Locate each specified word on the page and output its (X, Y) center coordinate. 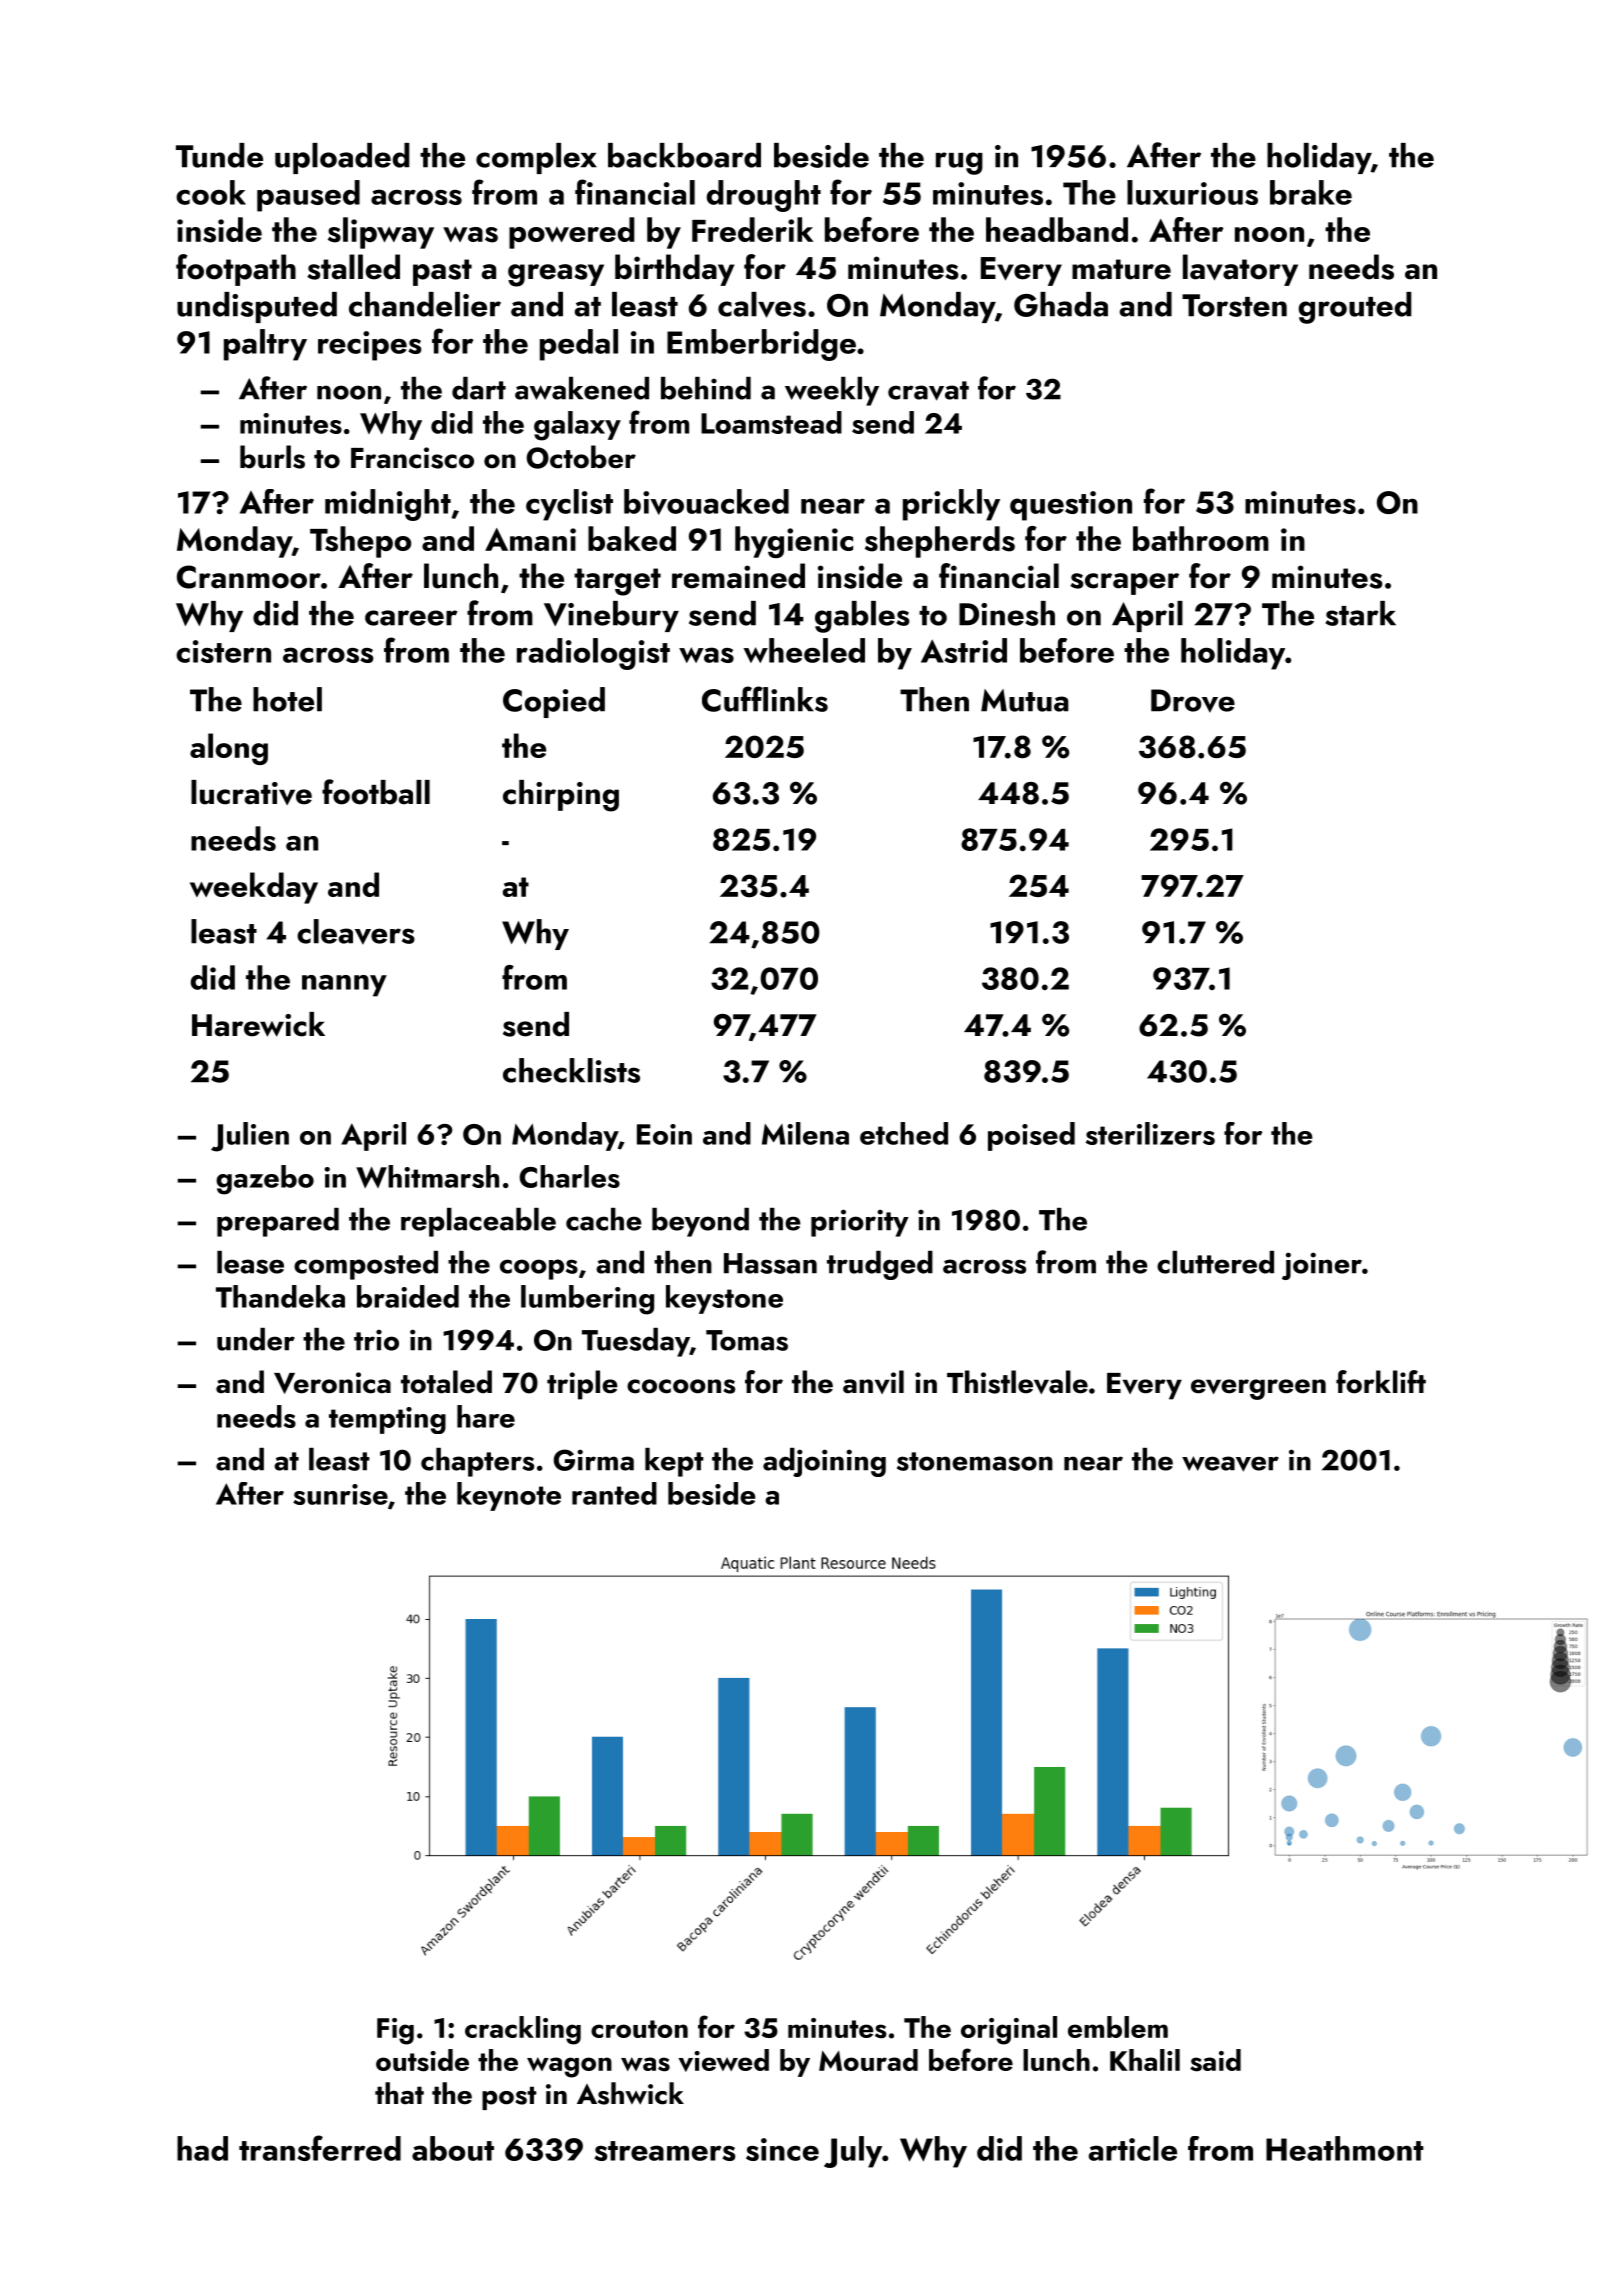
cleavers (356, 932)
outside (422, 2060)
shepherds (940, 542)
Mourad (868, 2060)
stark (1361, 613)
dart (479, 388)
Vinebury (611, 616)
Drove (1193, 701)
